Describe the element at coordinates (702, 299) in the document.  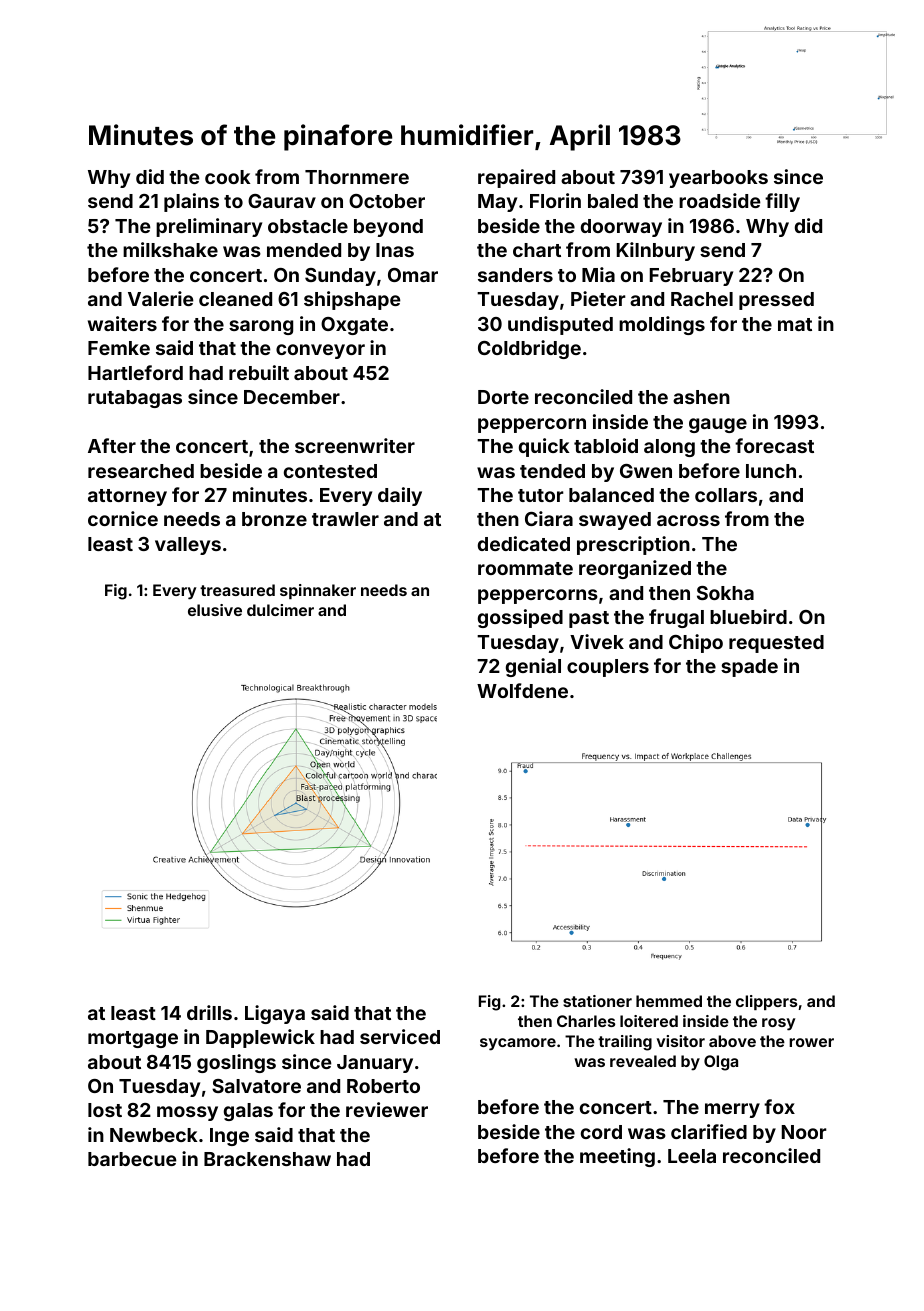
I see `Rachel` at that location.
